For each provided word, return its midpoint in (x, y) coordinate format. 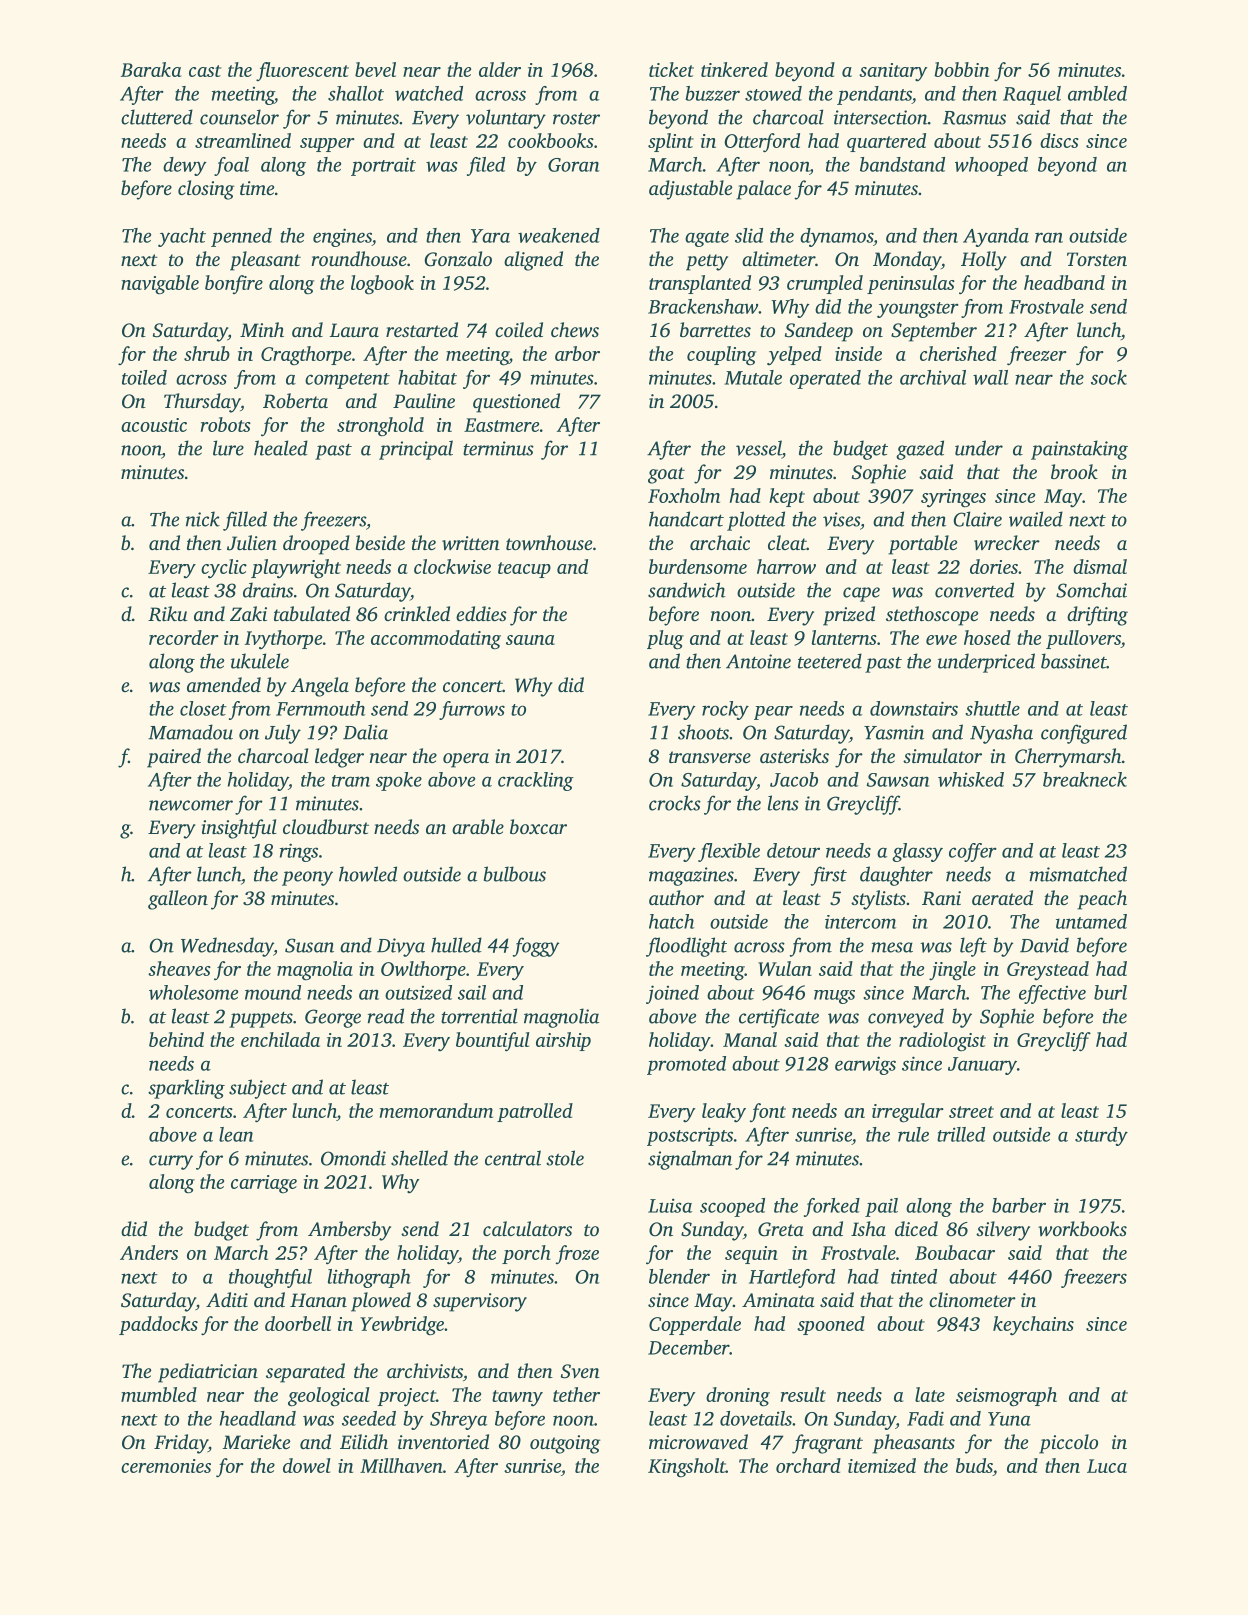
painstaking (1079, 450)
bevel (375, 69)
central (513, 1158)
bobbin (961, 69)
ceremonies (166, 1466)
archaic (720, 542)
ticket (671, 69)
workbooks (1082, 1228)
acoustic (154, 425)
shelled (419, 1158)
